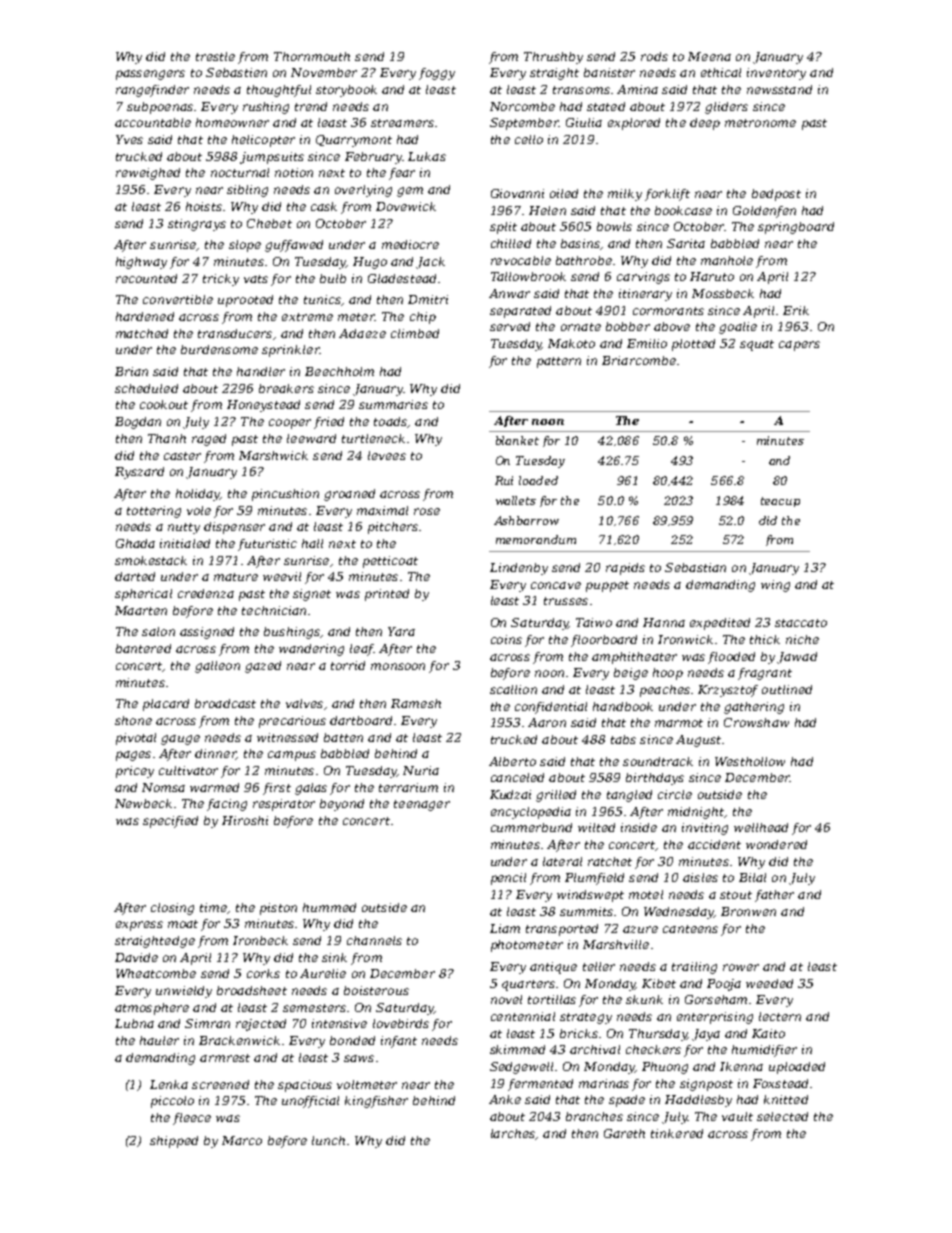 This screenshot has height=1233, width=952. Describe the element at coordinates (658, 1035) in the screenshot. I see `Thursday` at that location.
